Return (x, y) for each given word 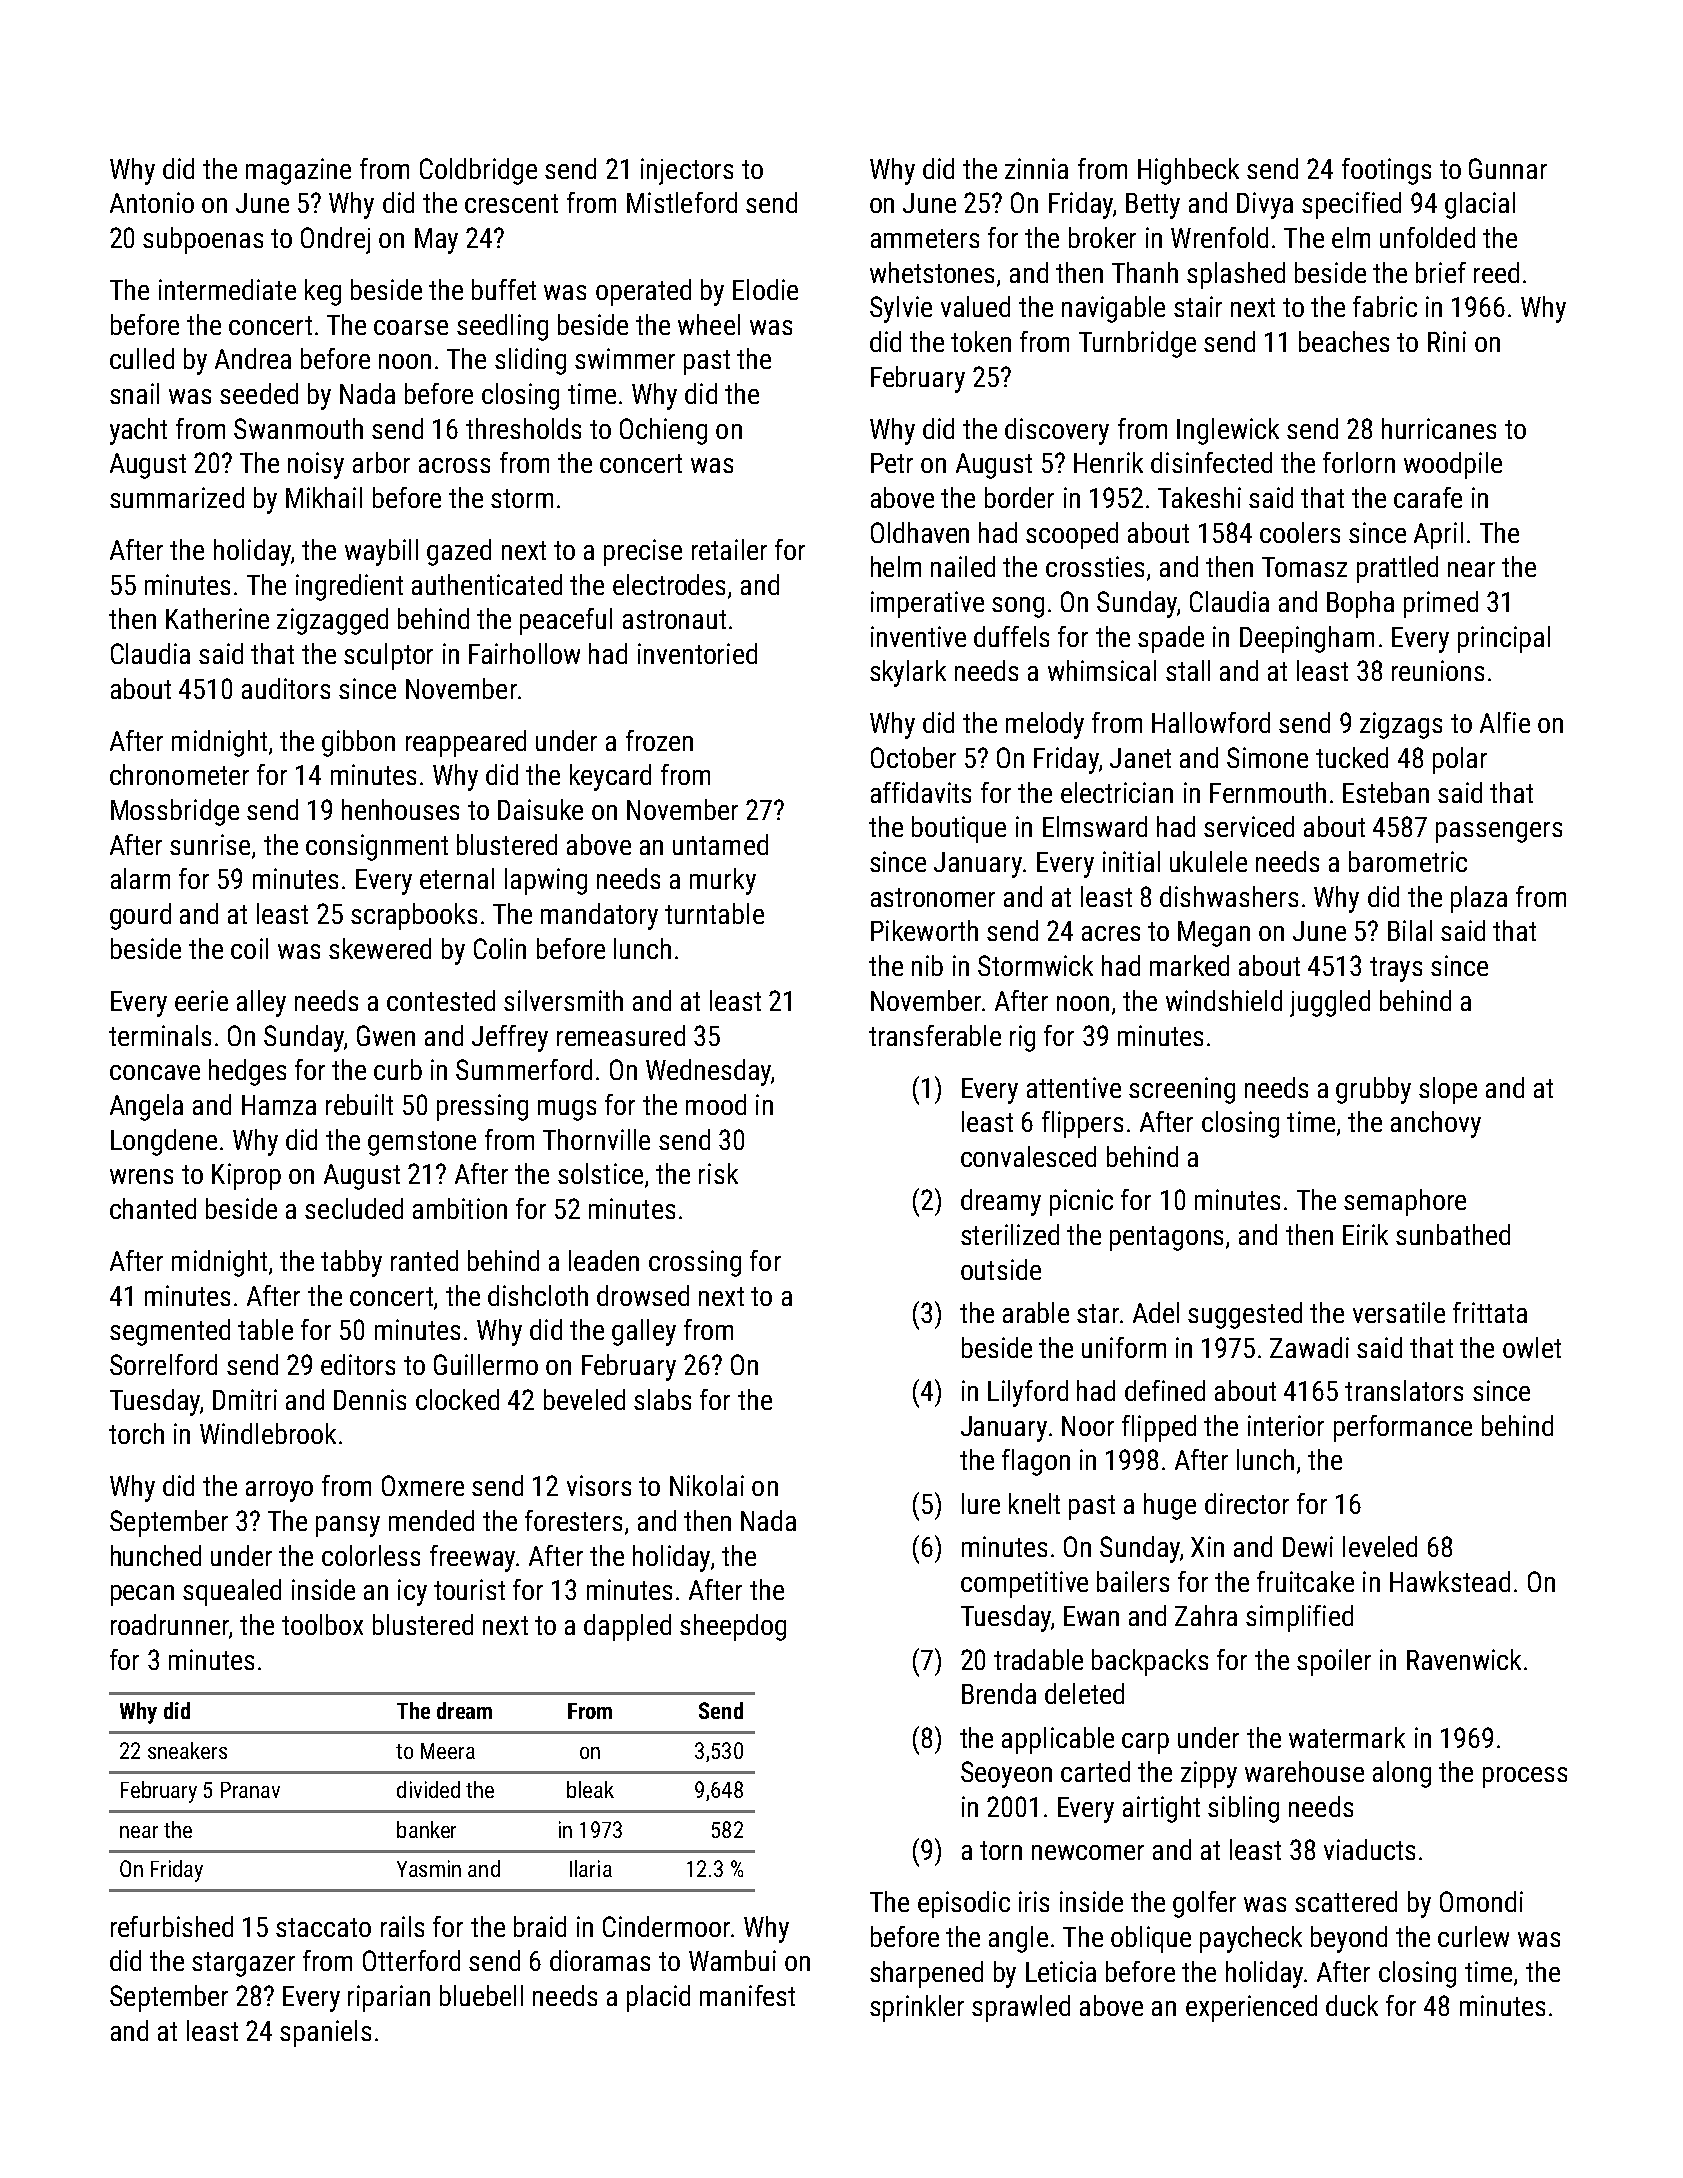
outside (1001, 1269)
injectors (687, 171)
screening (1182, 1090)
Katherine (217, 618)
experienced (1251, 2008)
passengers (1499, 832)
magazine (298, 171)
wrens (141, 1176)
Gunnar (1508, 168)
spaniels (325, 2033)
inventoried (697, 653)
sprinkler (917, 2008)
